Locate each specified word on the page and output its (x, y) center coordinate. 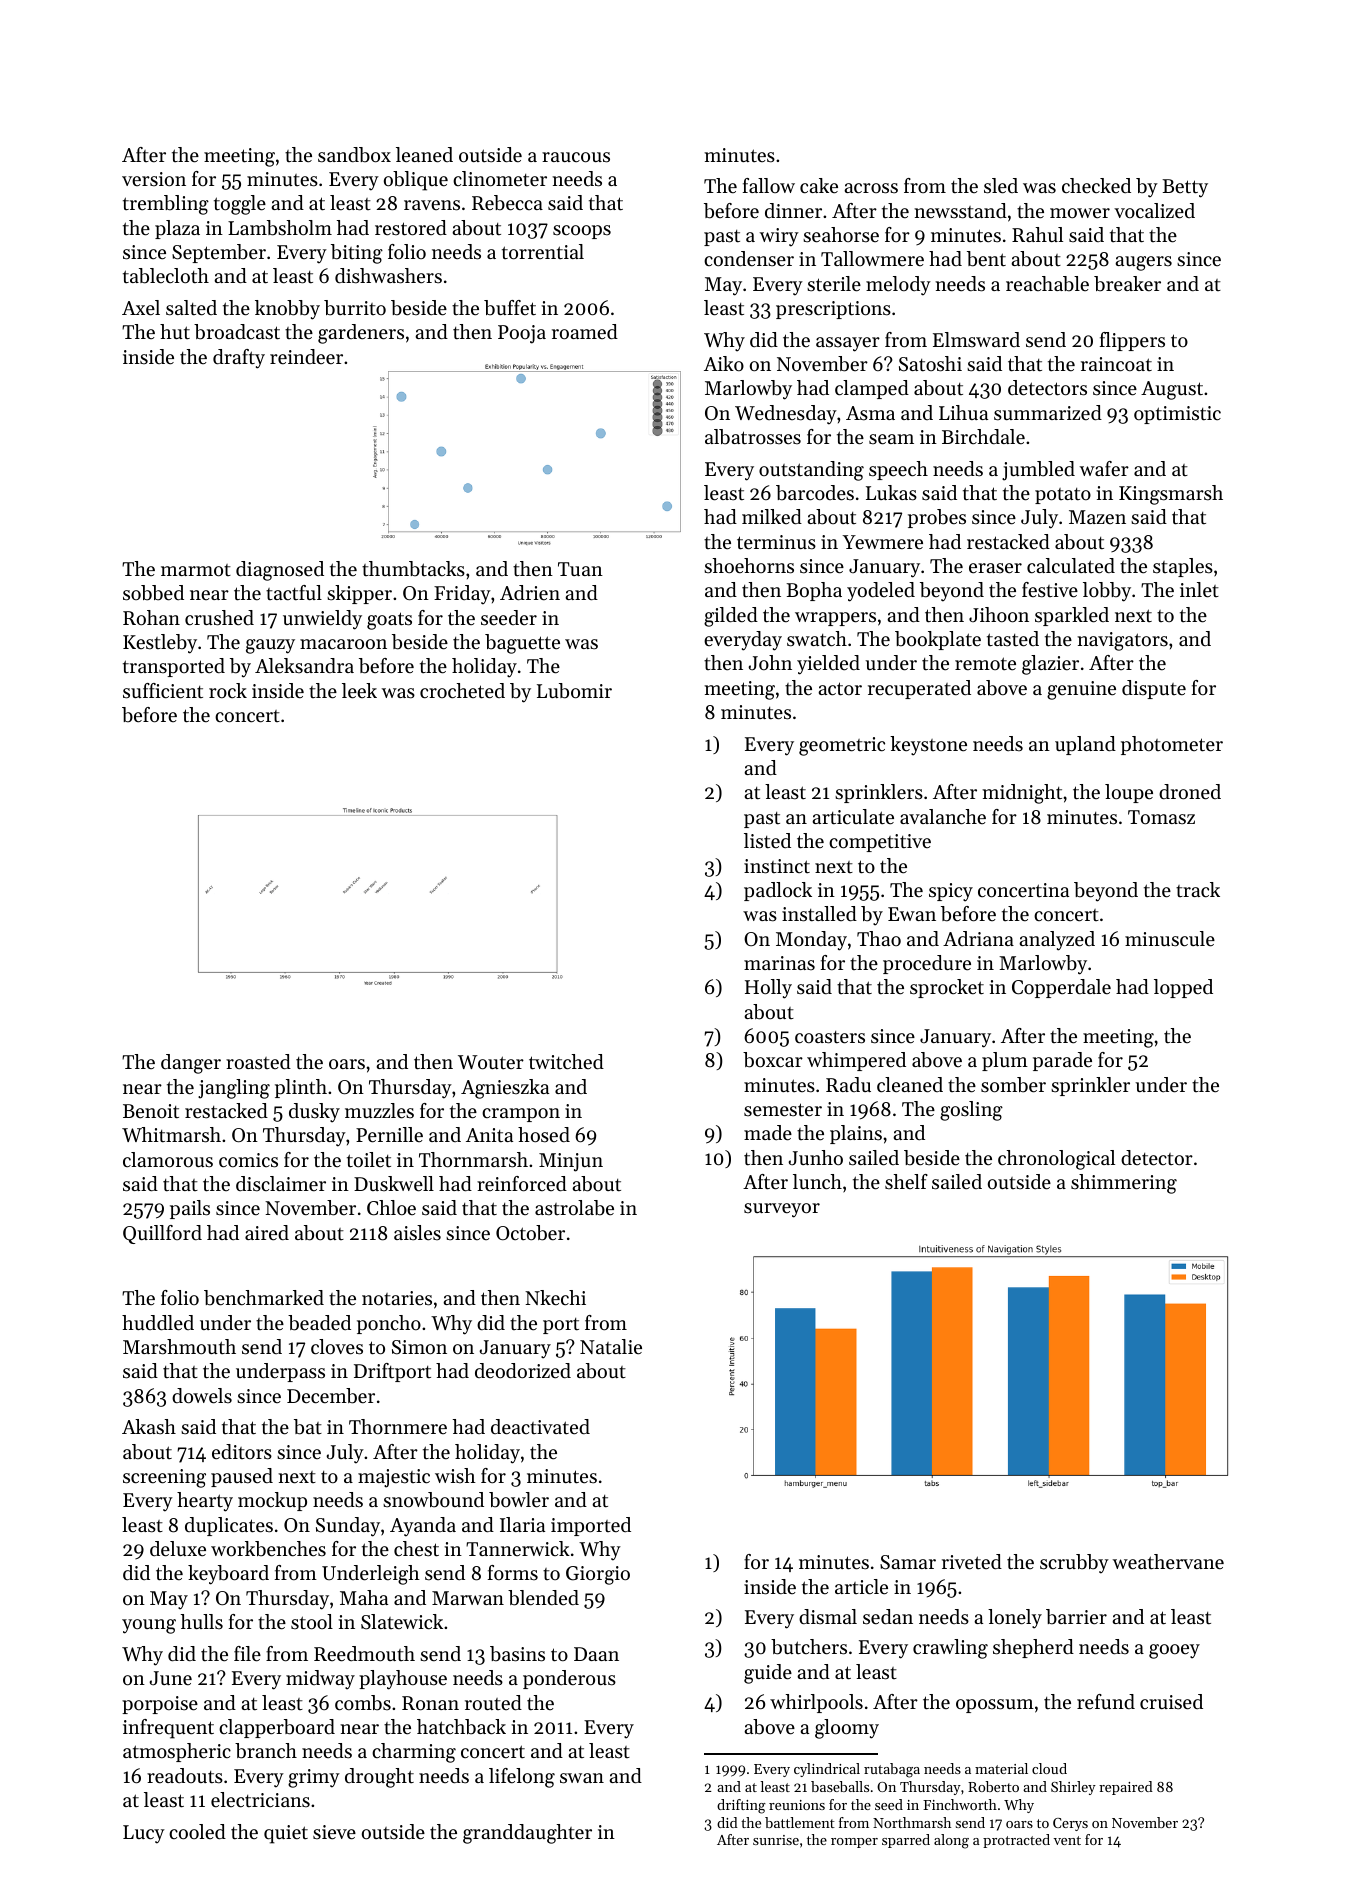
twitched (566, 1062)
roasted (258, 1062)
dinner (793, 210)
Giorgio (598, 1575)
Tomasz (1161, 817)
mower (1080, 213)
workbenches (268, 1549)
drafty (239, 359)
